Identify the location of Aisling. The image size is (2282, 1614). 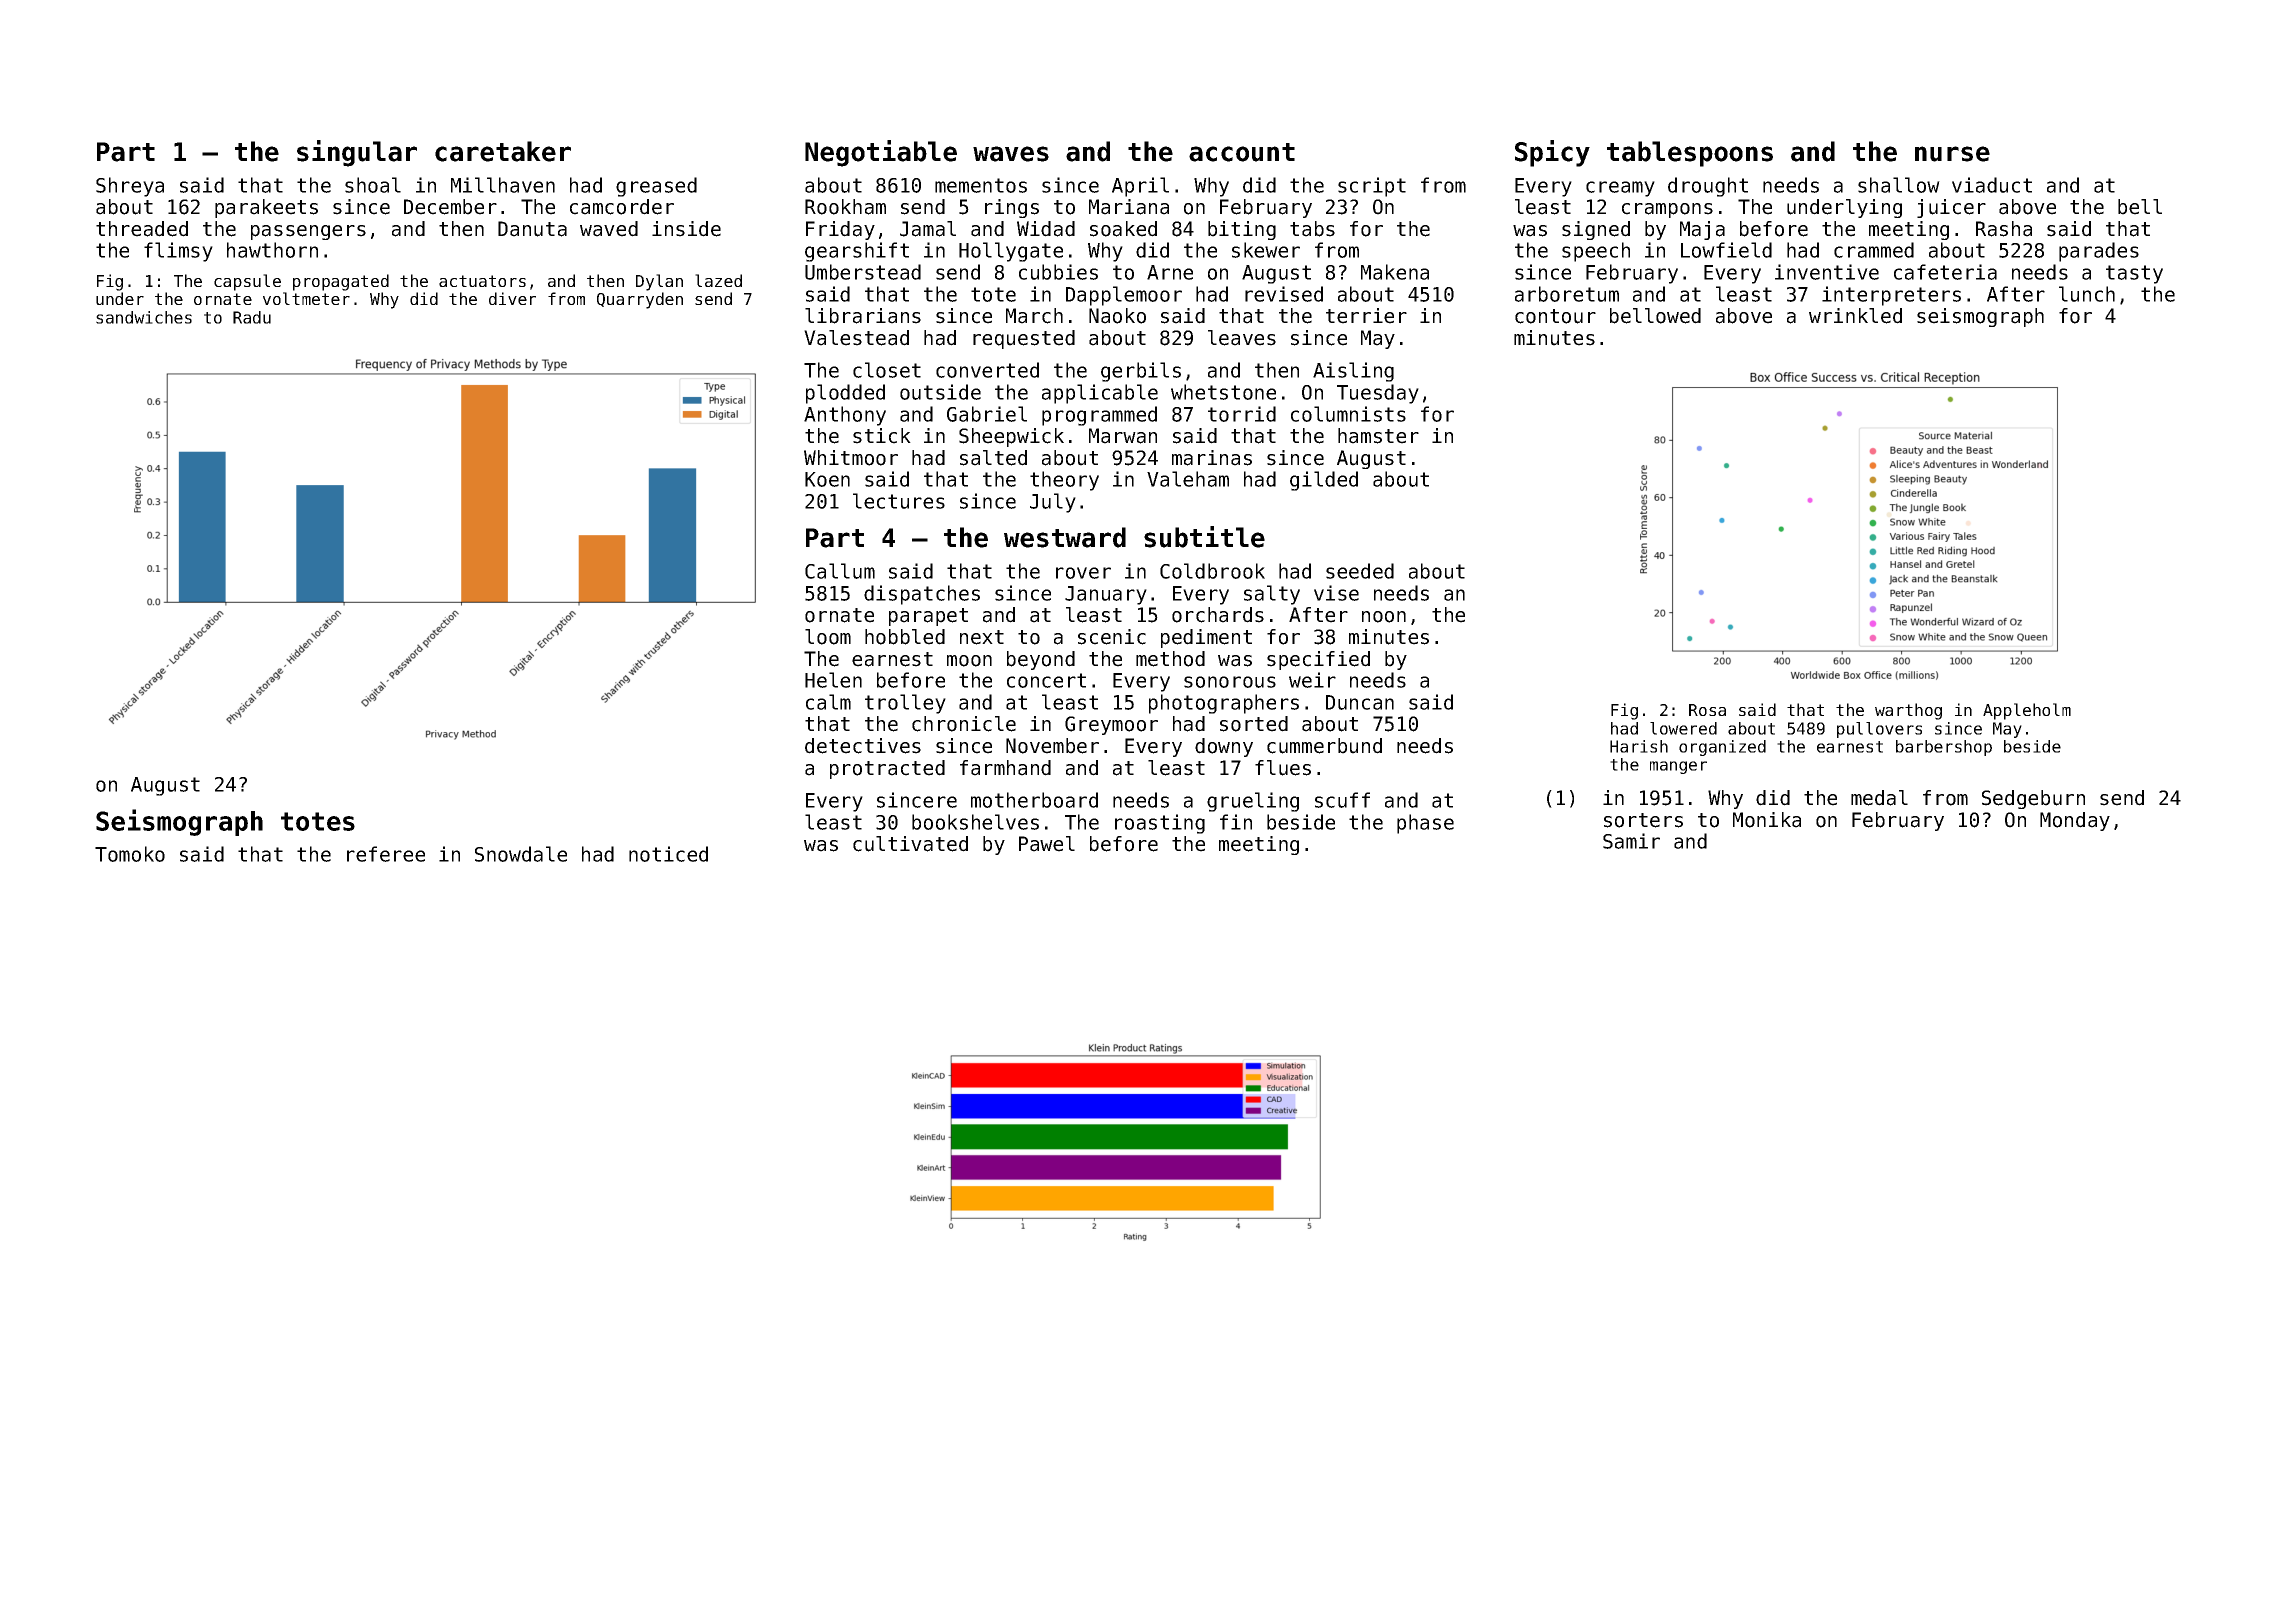
(1353, 372).
